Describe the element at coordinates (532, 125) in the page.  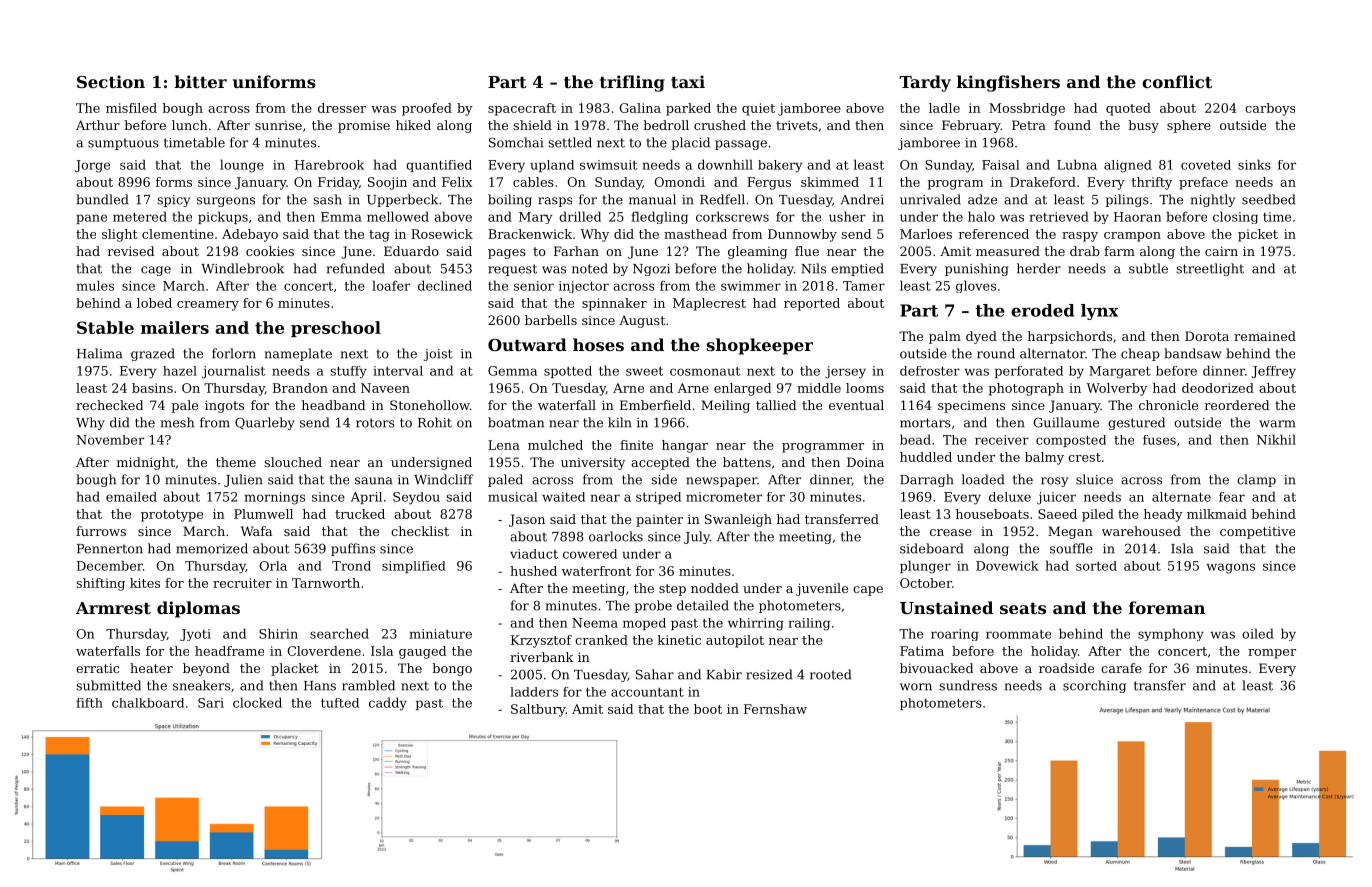
I see `shield` at that location.
